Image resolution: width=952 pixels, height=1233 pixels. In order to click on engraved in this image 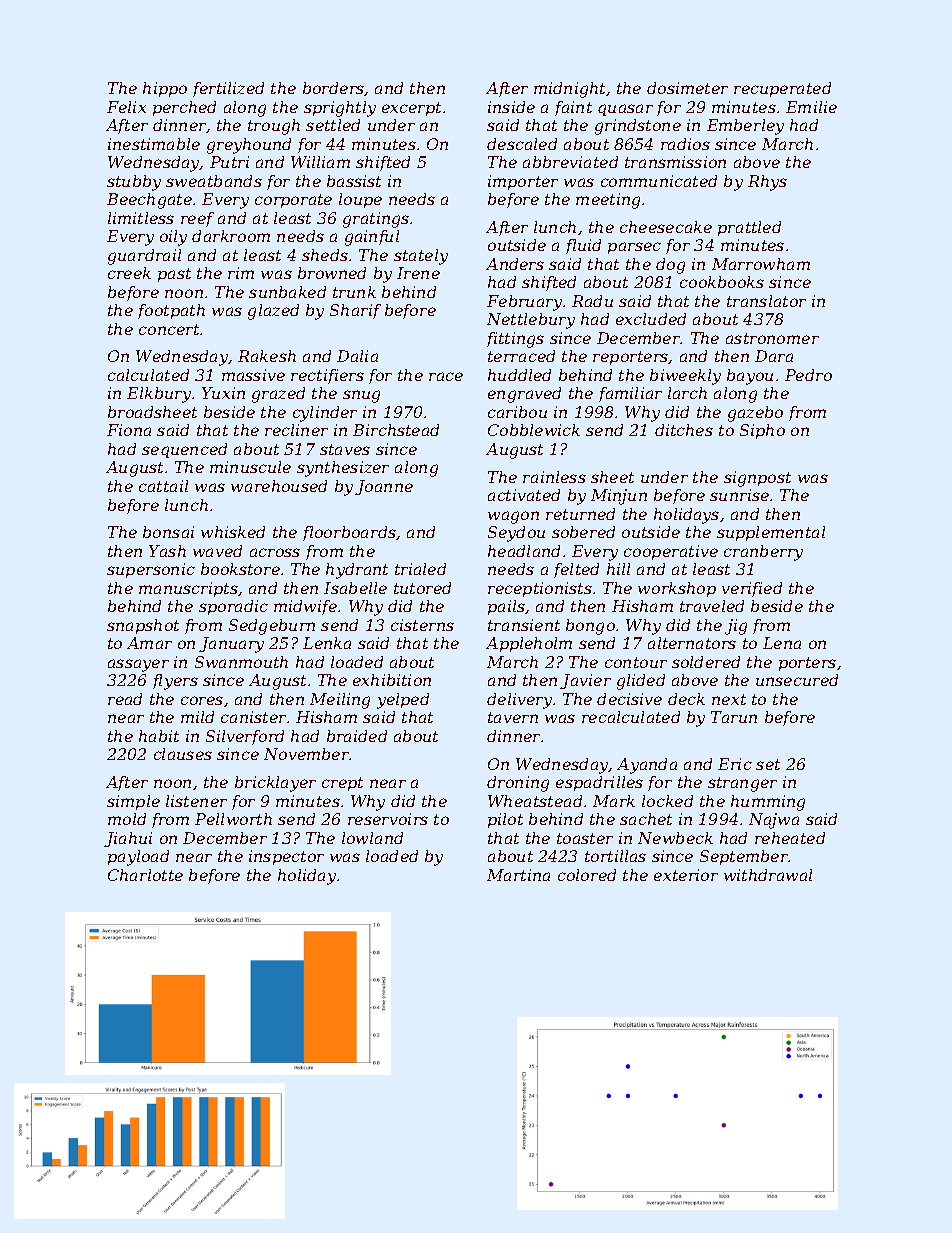, I will do `click(524, 395)`.
